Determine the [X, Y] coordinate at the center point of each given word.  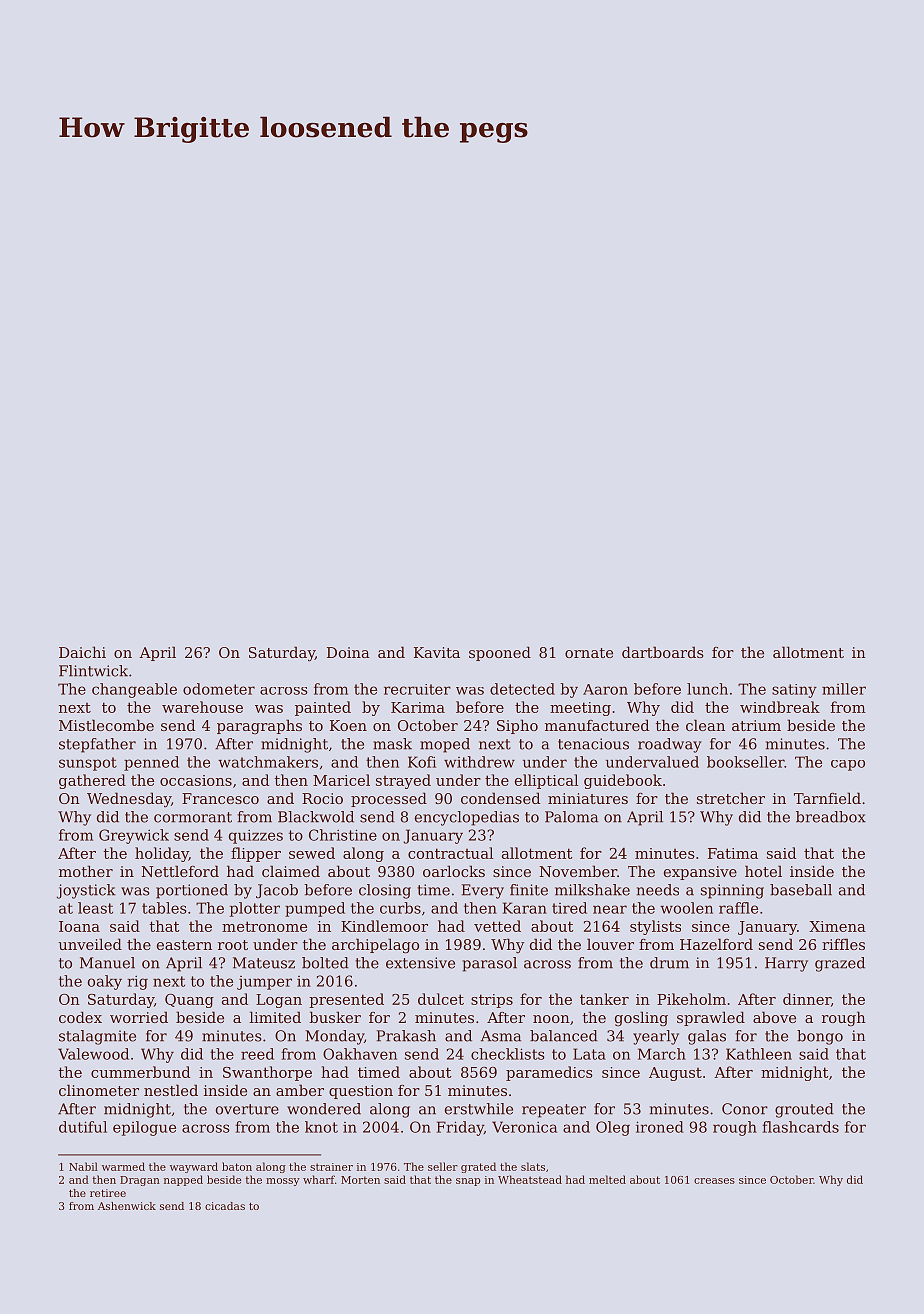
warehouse [202, 707]
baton [237, 1166]
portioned [192, 891]
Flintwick [93, 671]
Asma [501, 1036]
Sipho [517, 726]
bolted [325, 963]
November [578, 871]
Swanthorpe [267, 1073]
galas [707, 1037]
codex [80, 1017]
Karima [418, 707]
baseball [801, 890]
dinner [807, 999]
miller [844, 689]
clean [705, 725]
